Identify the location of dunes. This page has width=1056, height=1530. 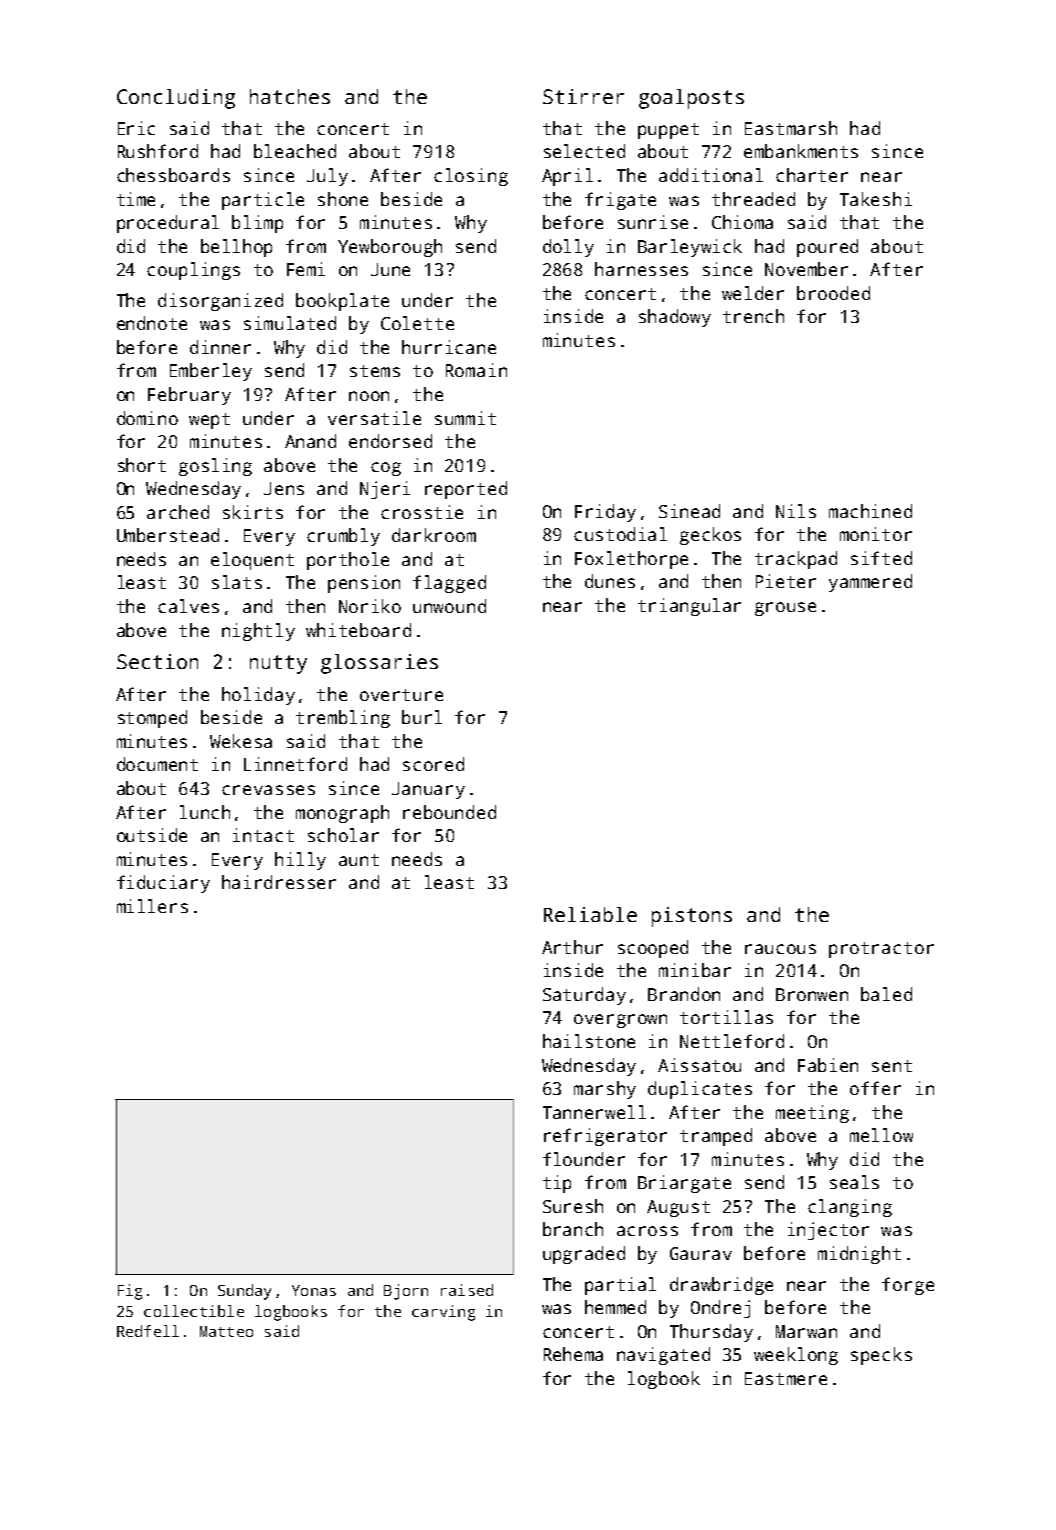
(610, 581).
